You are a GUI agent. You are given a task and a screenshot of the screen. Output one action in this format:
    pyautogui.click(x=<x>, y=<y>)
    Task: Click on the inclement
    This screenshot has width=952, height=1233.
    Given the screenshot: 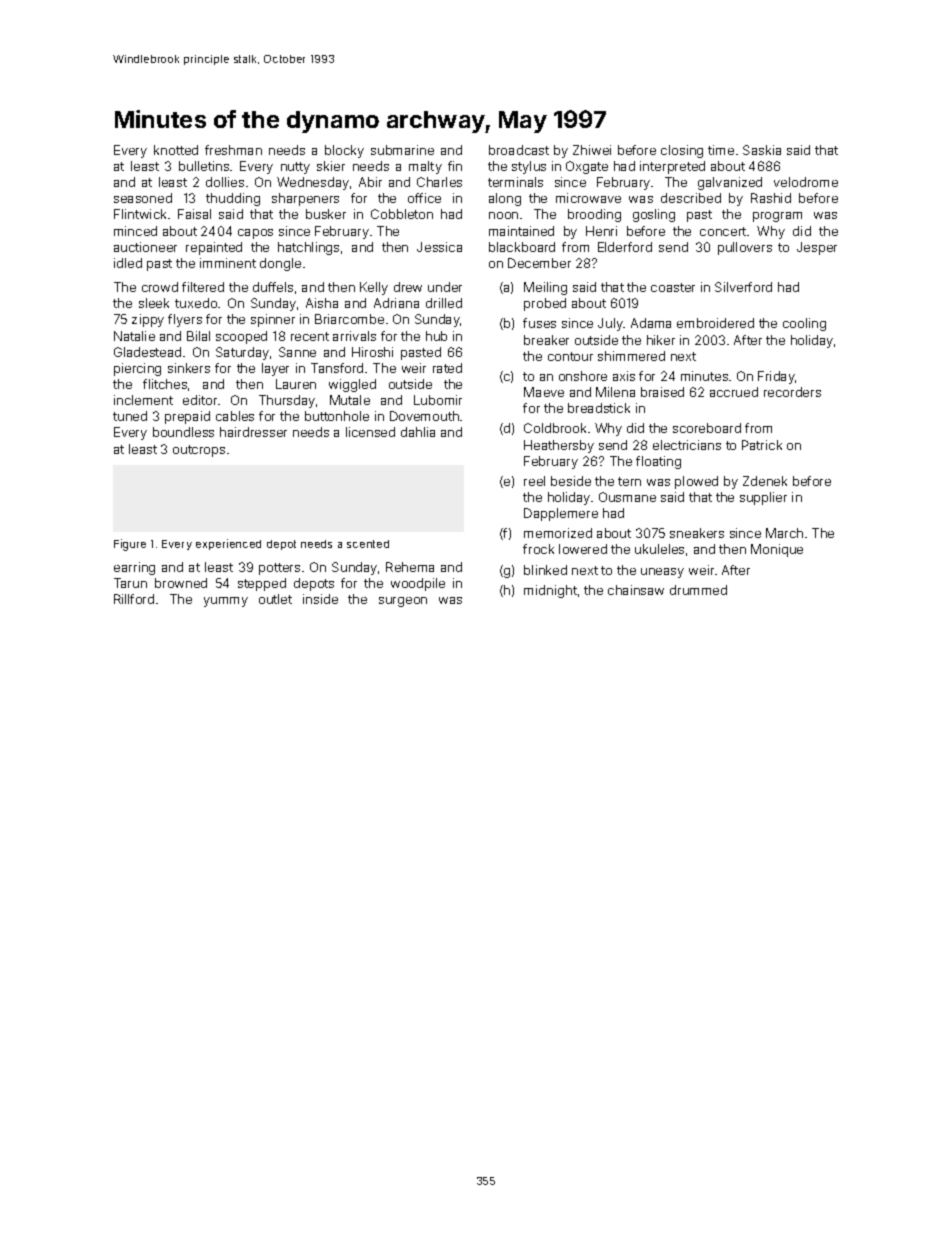 What is the action you would take?
    pyautogui.click(x=143, y=400)
